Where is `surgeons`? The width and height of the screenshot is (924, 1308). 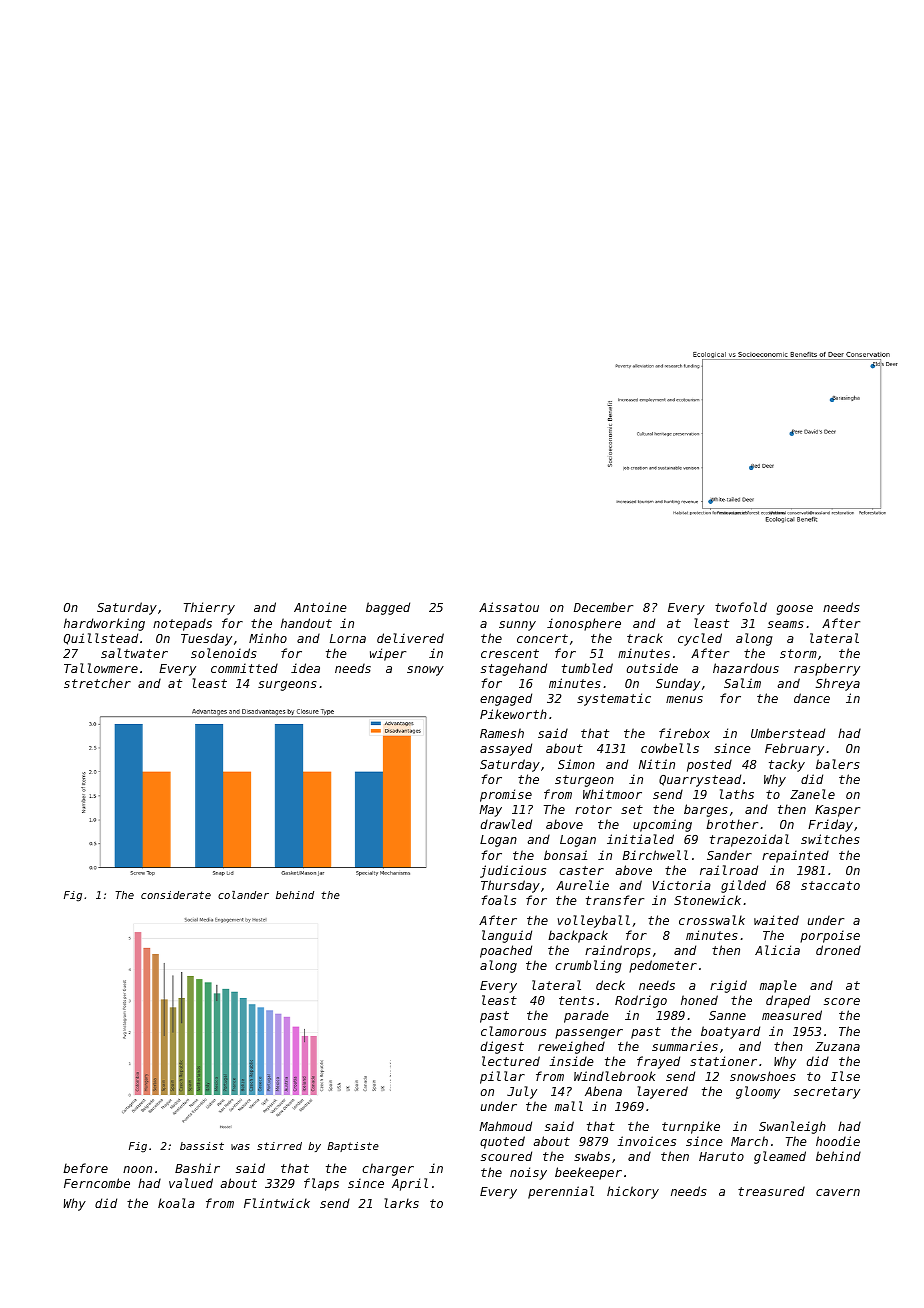 surgeons is located at coordinates (287, 686).
